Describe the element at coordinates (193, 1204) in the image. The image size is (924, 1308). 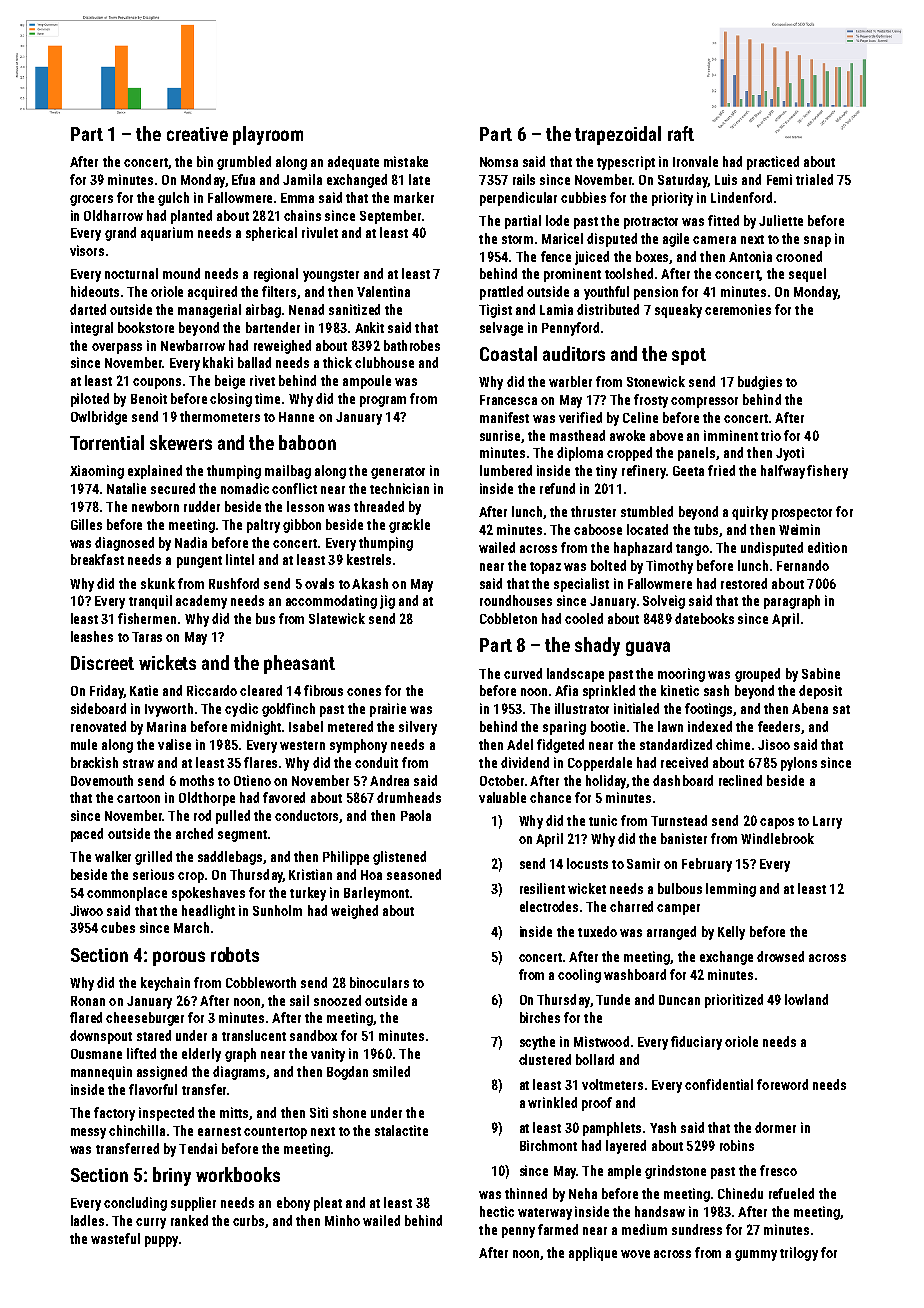
I see `supplier` at that location.
